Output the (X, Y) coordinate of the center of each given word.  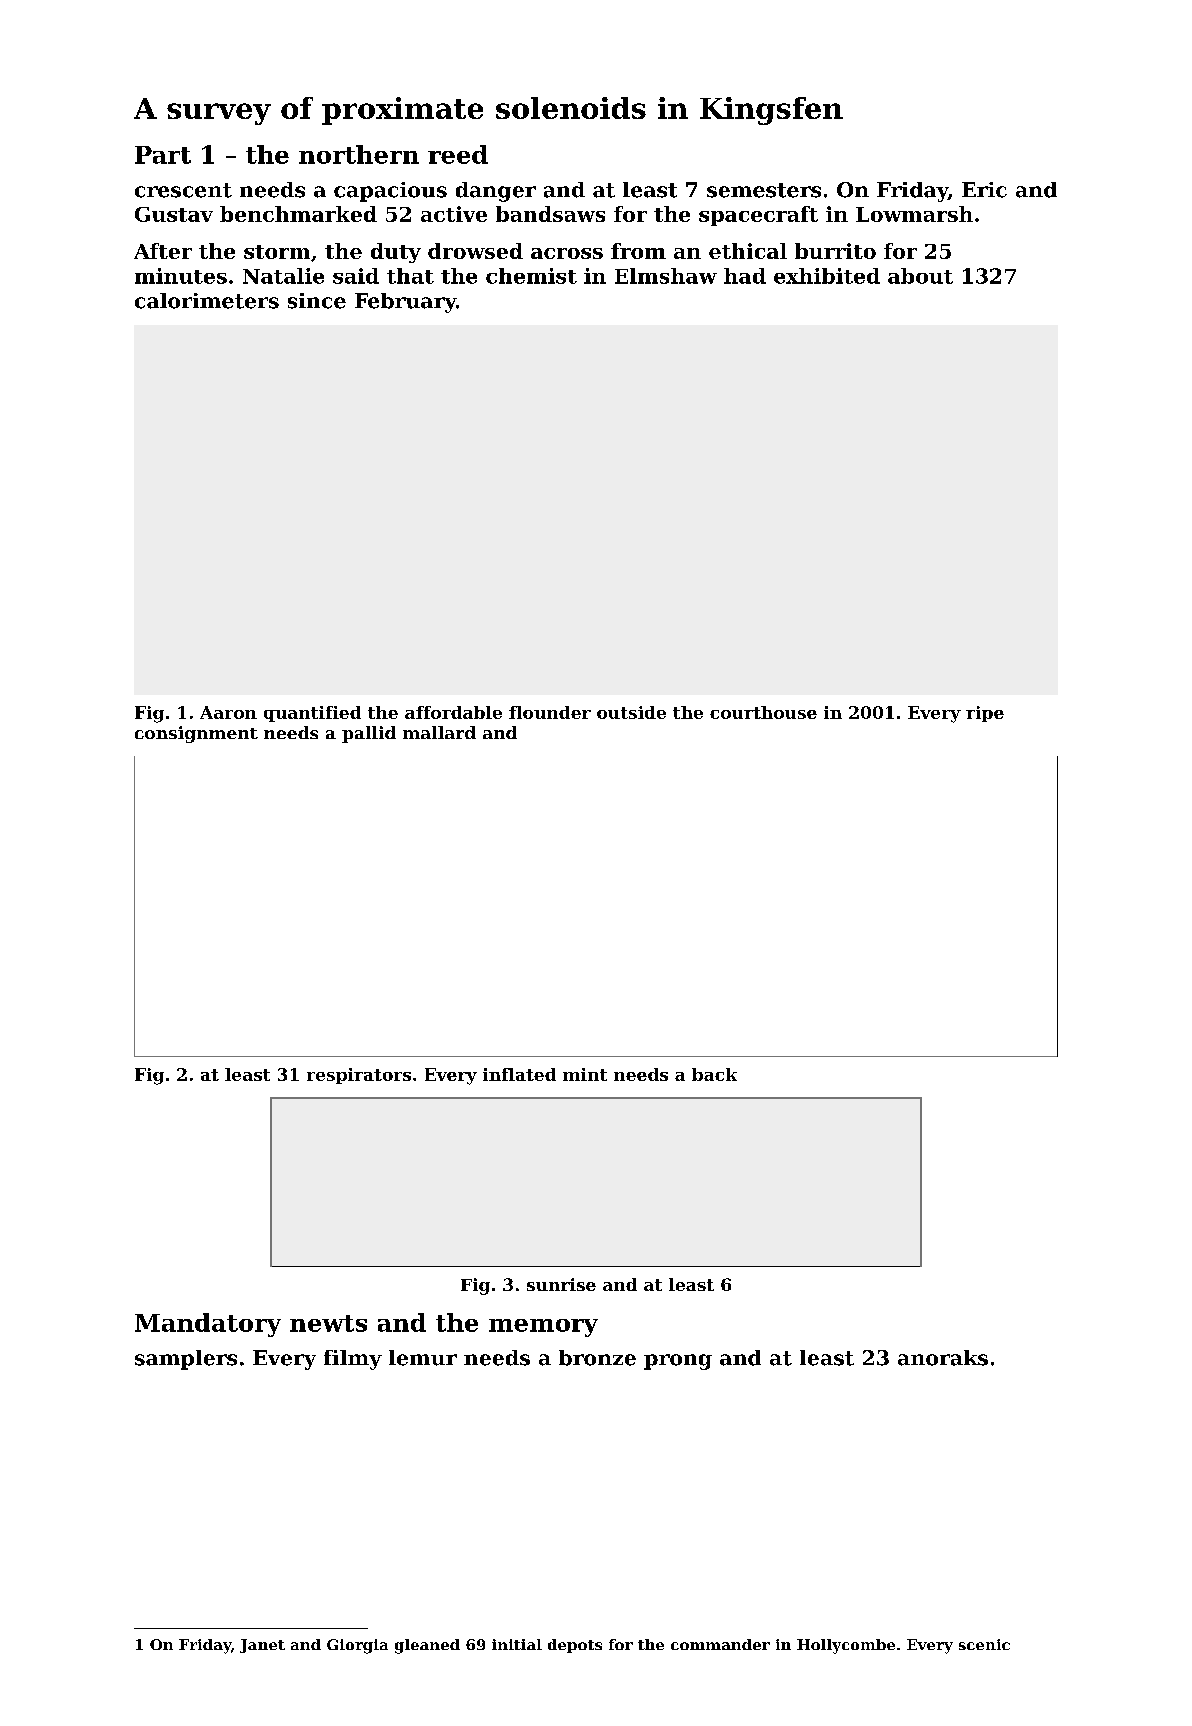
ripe (985, 714)
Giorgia (357, 1646)
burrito (835, 251)
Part (163, 155)
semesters (764, 190)
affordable (453, 712)
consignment (196, 734)
